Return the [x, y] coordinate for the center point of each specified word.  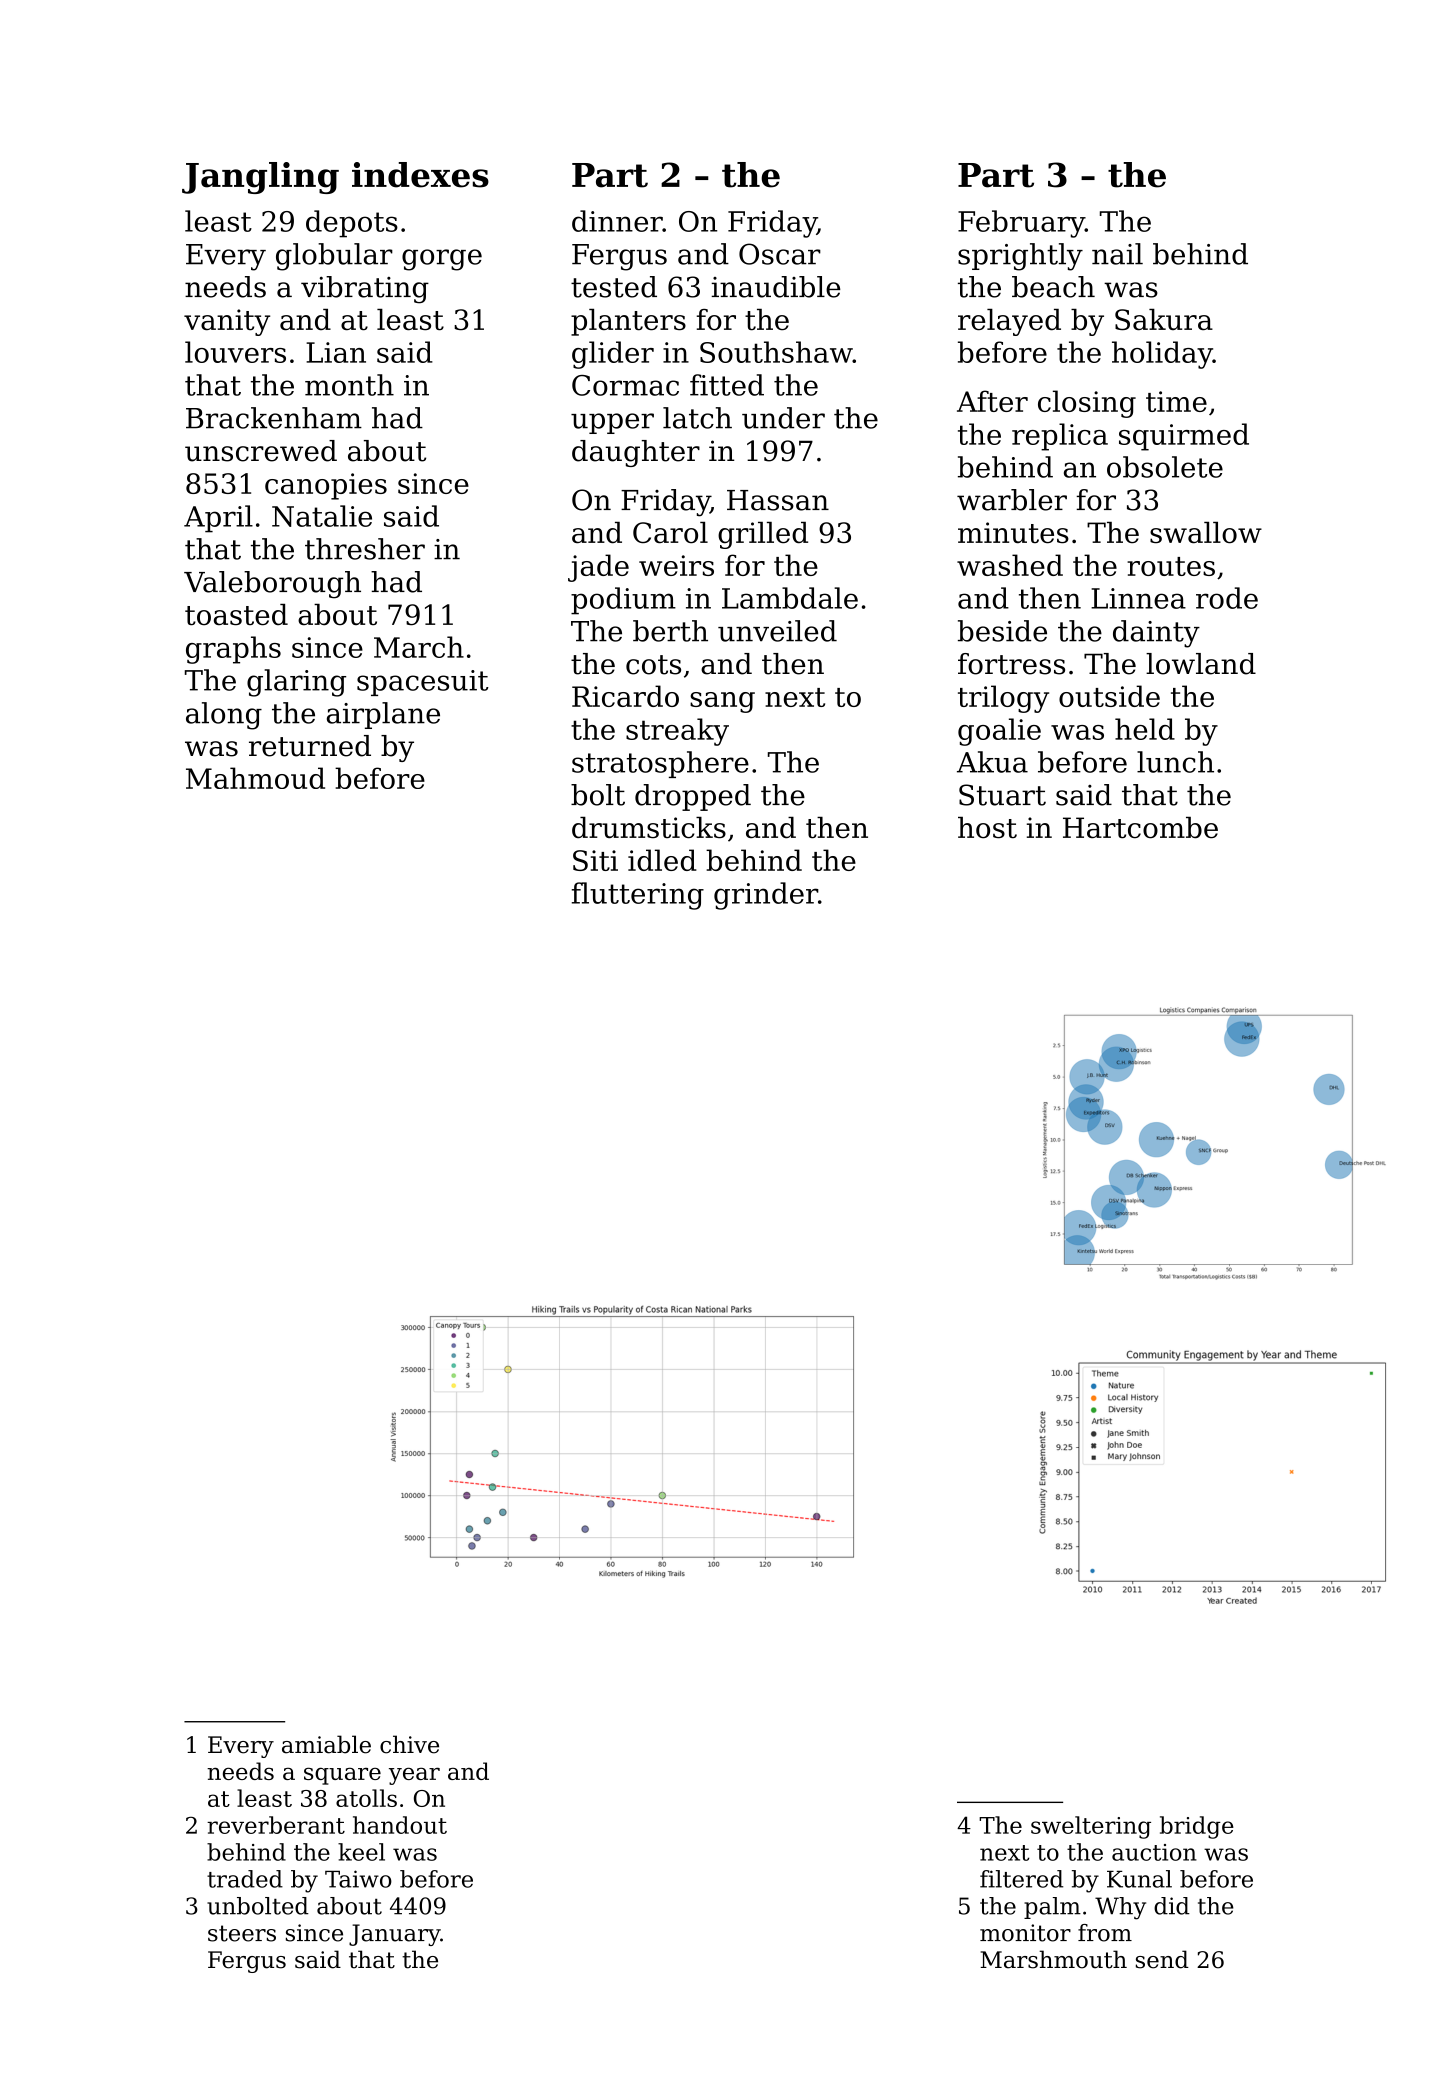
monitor [1025, 1933]
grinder [766, 896]
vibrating [365, 290]
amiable [326, 1744]
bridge [1197, 1827]
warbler [1012, 500]
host [987, 828]
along [224, 716]
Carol [670, 533]
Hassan [778, 500]
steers [242, 1933]
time [1176, 401]
